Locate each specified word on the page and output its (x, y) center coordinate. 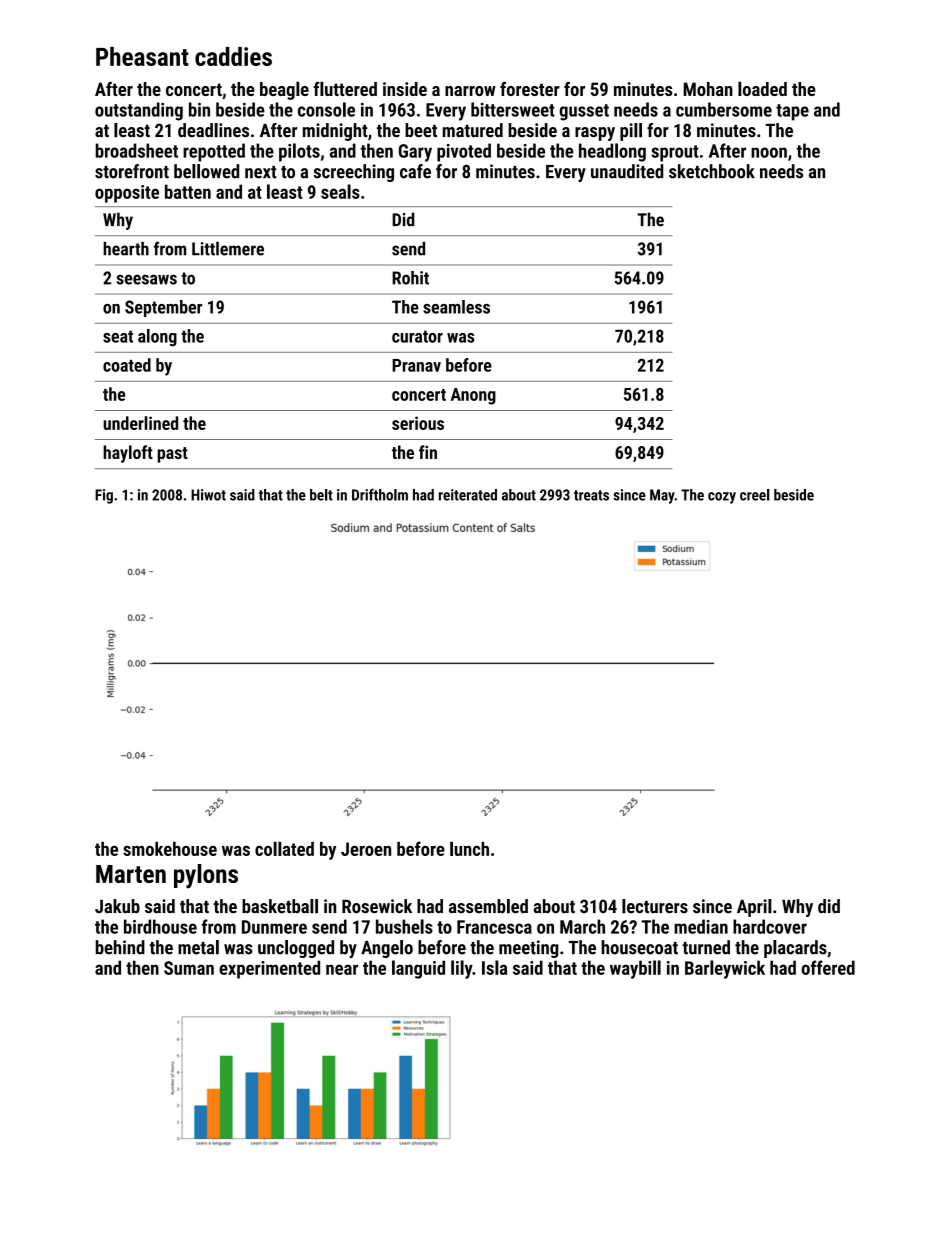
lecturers (655, 906)
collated (284, 848)
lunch (469, 848)
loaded (762, 88)
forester (530, 89)
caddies (233, 56)
